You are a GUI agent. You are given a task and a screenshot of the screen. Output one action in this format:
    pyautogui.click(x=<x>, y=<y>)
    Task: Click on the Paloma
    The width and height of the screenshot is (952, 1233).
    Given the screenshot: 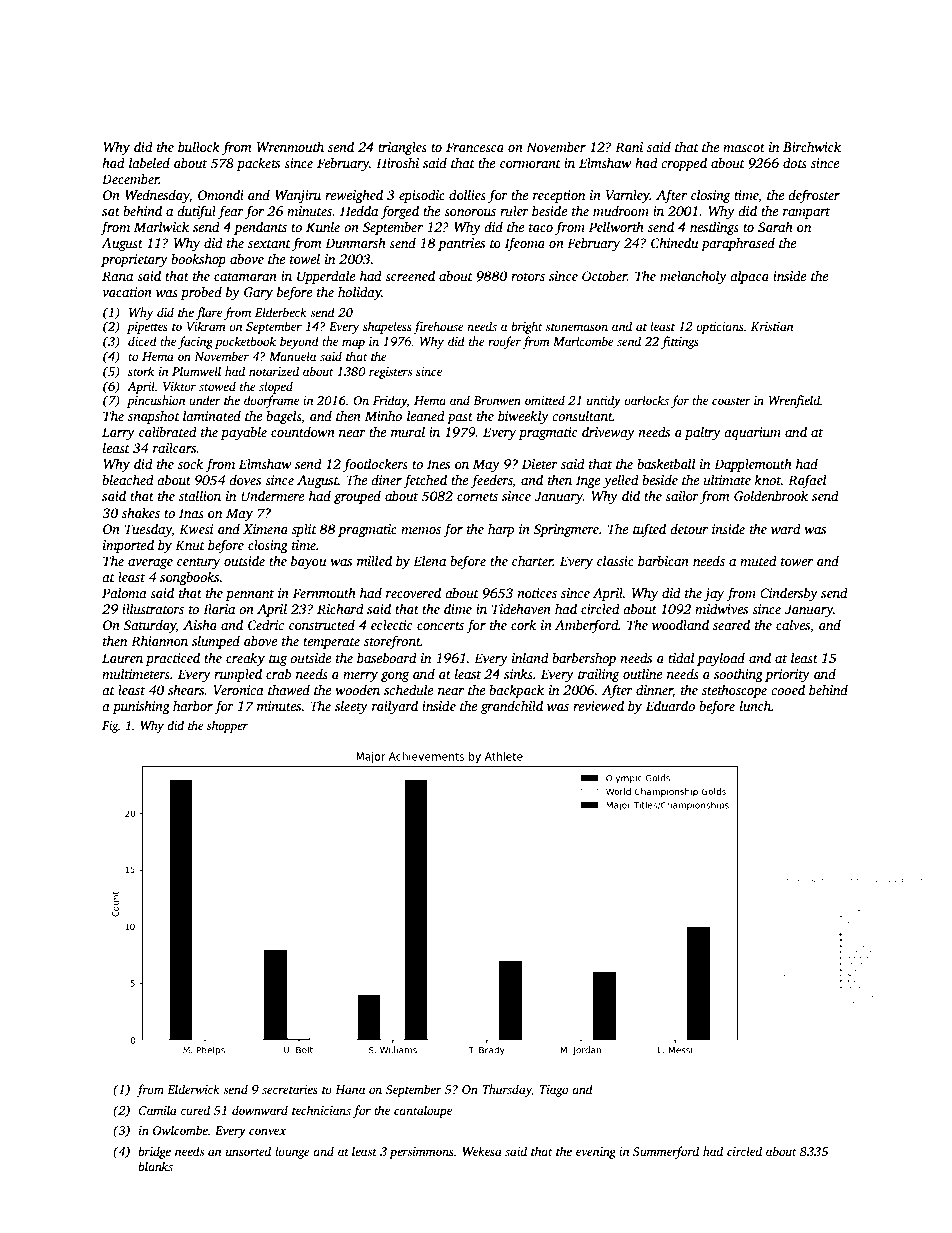 What is the action you would take?
    pyautogui.click(x=124, y=592)
